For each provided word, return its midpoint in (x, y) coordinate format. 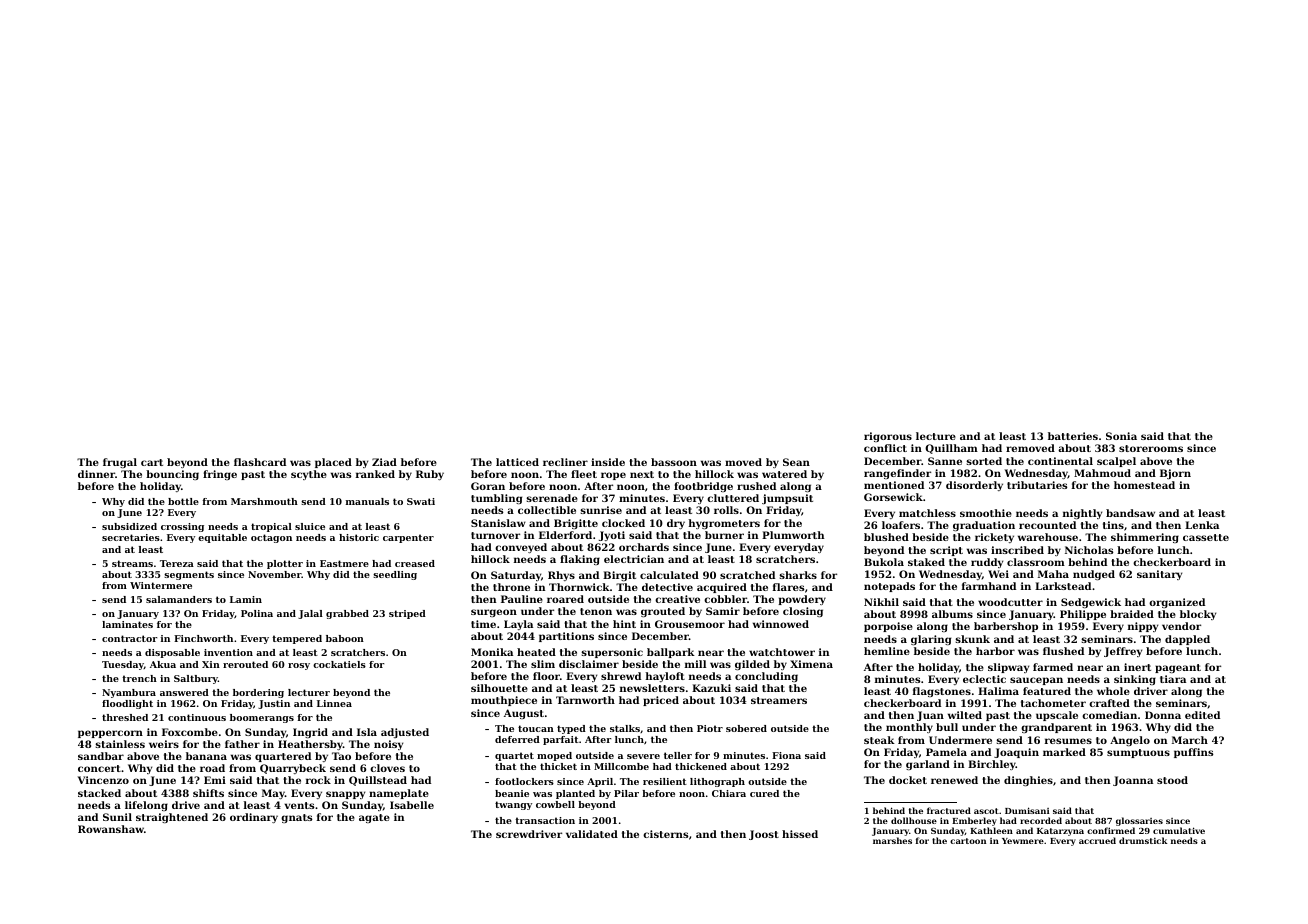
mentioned (894, 485)
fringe (220, 475)
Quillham (951, 449)
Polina (257, 613)
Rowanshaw (111, 829)
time (483, 624)
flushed (1063, 651)
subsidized (129, 526)
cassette (1206, 537)
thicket (558, 766)
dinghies (1028, 781)
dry (676, 524)
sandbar (101, 756)
